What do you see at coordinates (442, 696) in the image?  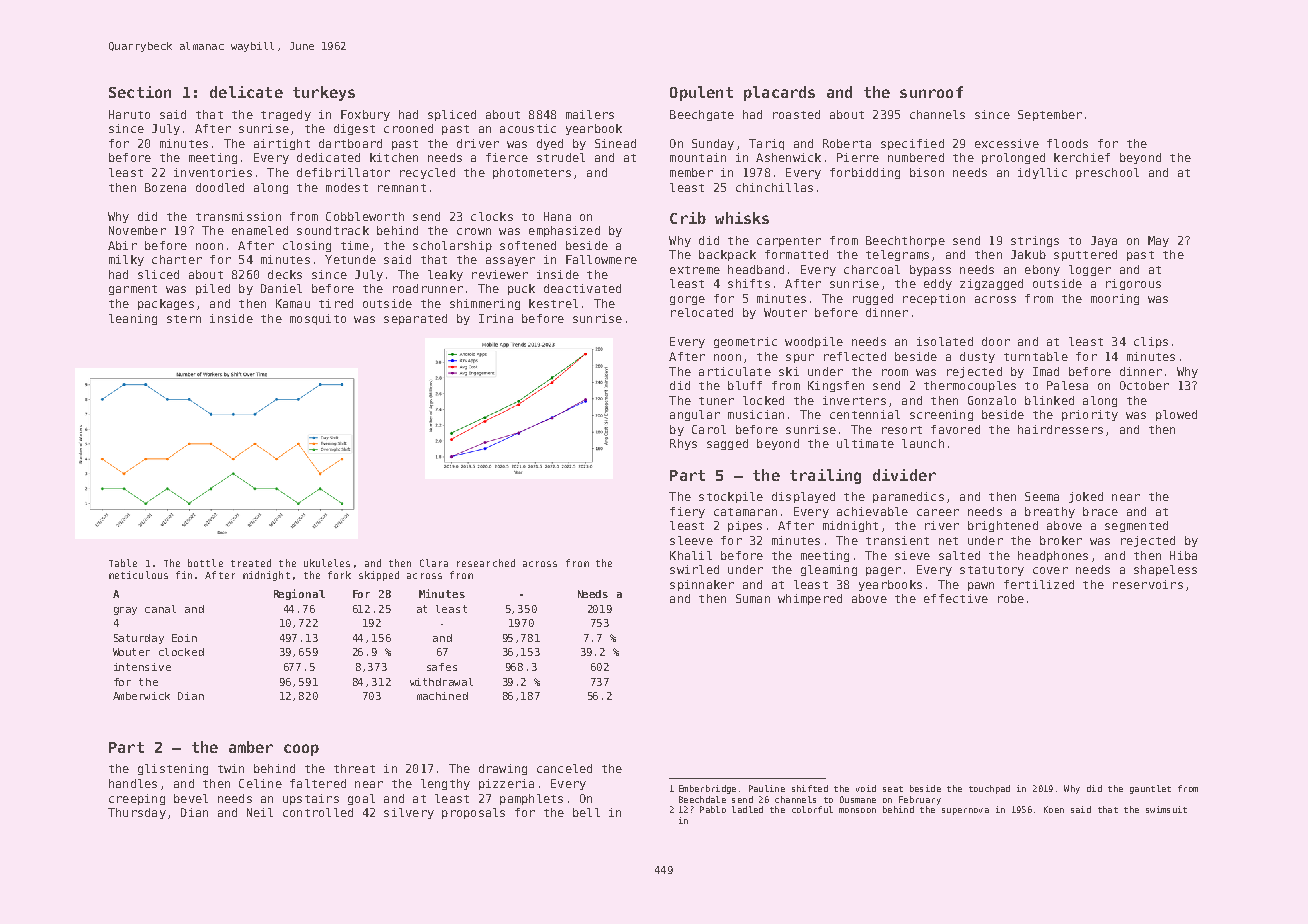 I see `machined` at bounding box center [442, 696].
